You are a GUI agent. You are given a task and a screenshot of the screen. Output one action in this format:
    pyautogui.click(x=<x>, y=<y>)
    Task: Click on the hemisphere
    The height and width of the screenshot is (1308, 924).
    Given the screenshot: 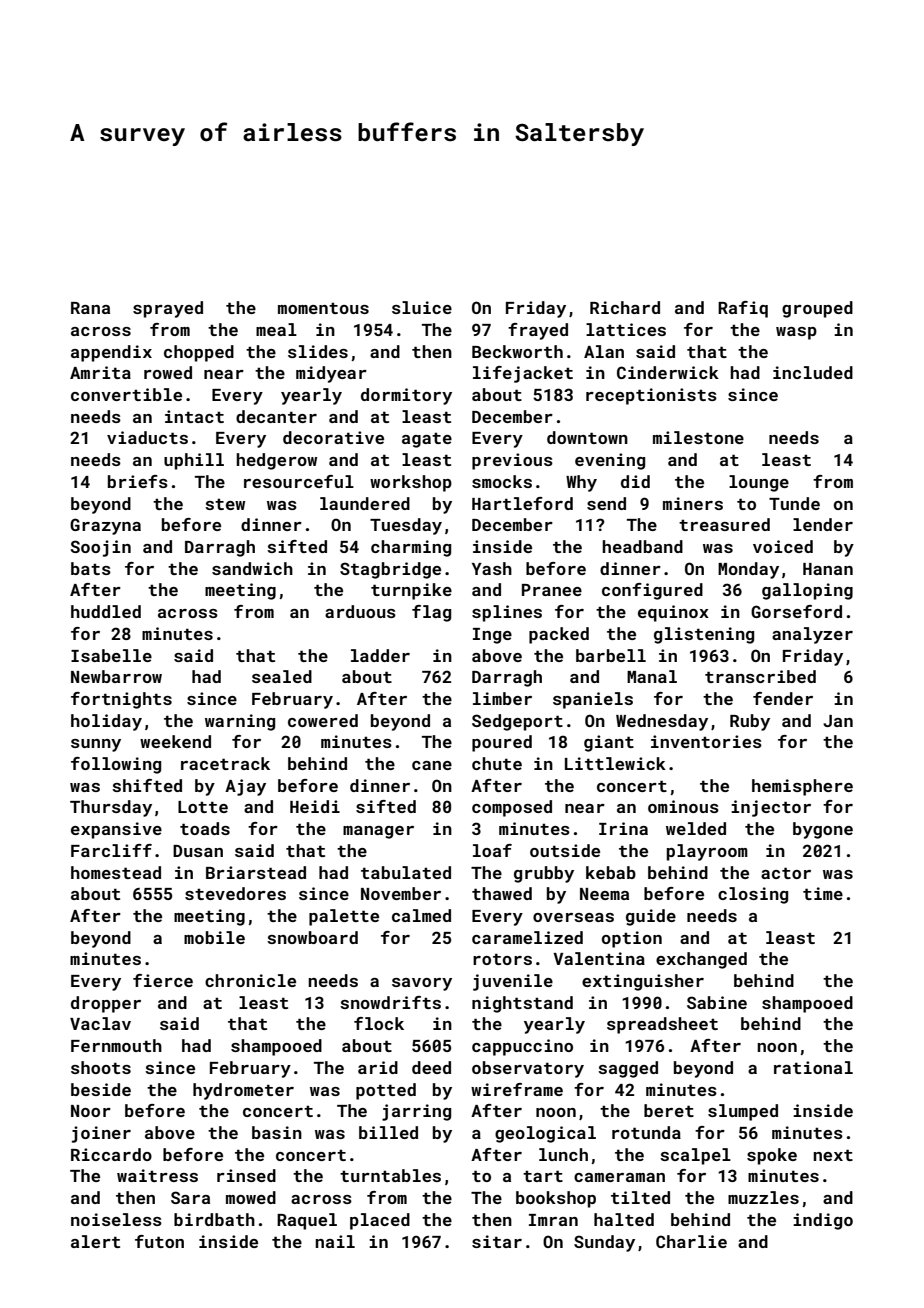 What is the action you would take?
    pyautogui.click(x=802, y=787)
